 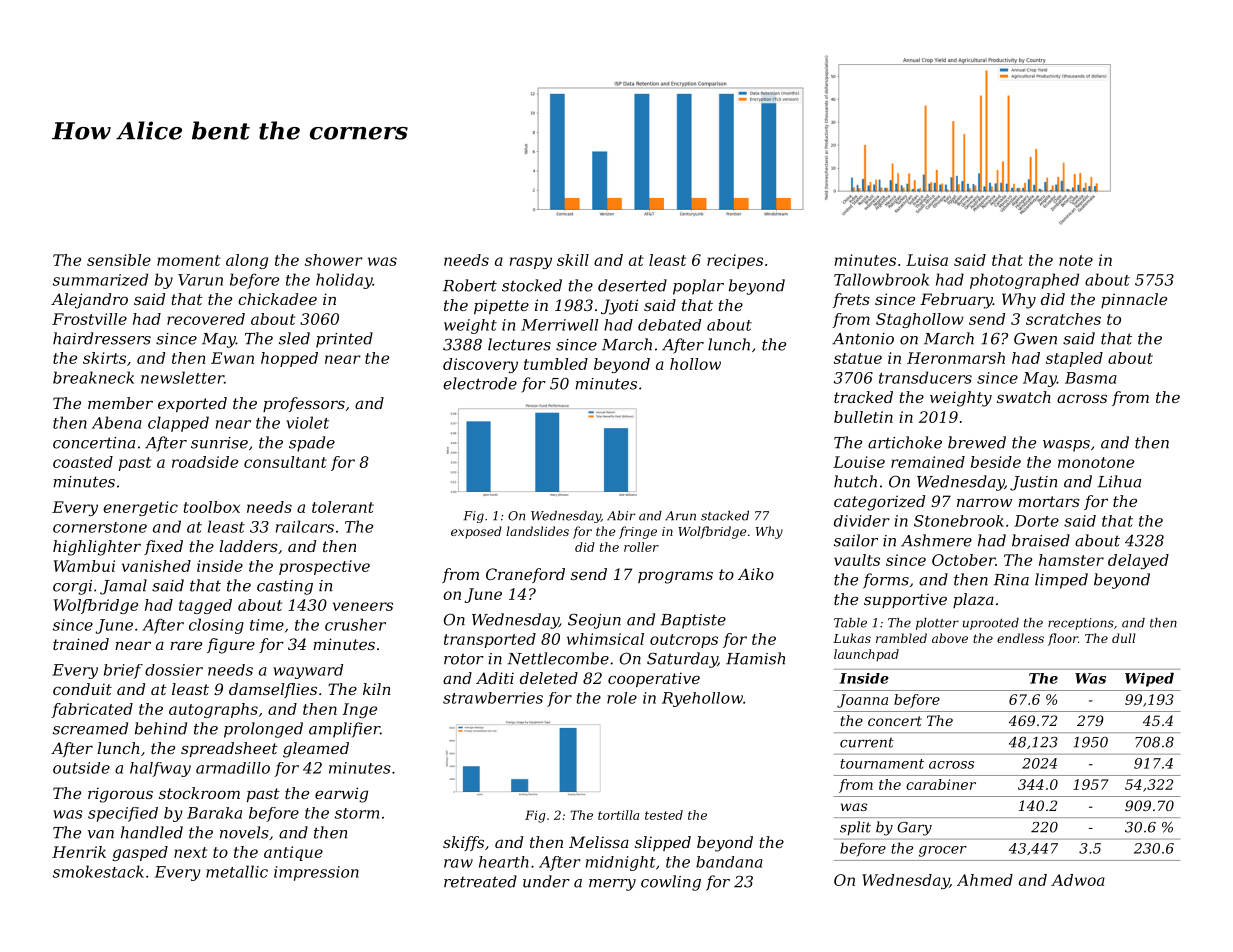 What do you see at coordinates (1149, 679) in the document?
I see `Wiped` at bounding box center [1149, 679].
